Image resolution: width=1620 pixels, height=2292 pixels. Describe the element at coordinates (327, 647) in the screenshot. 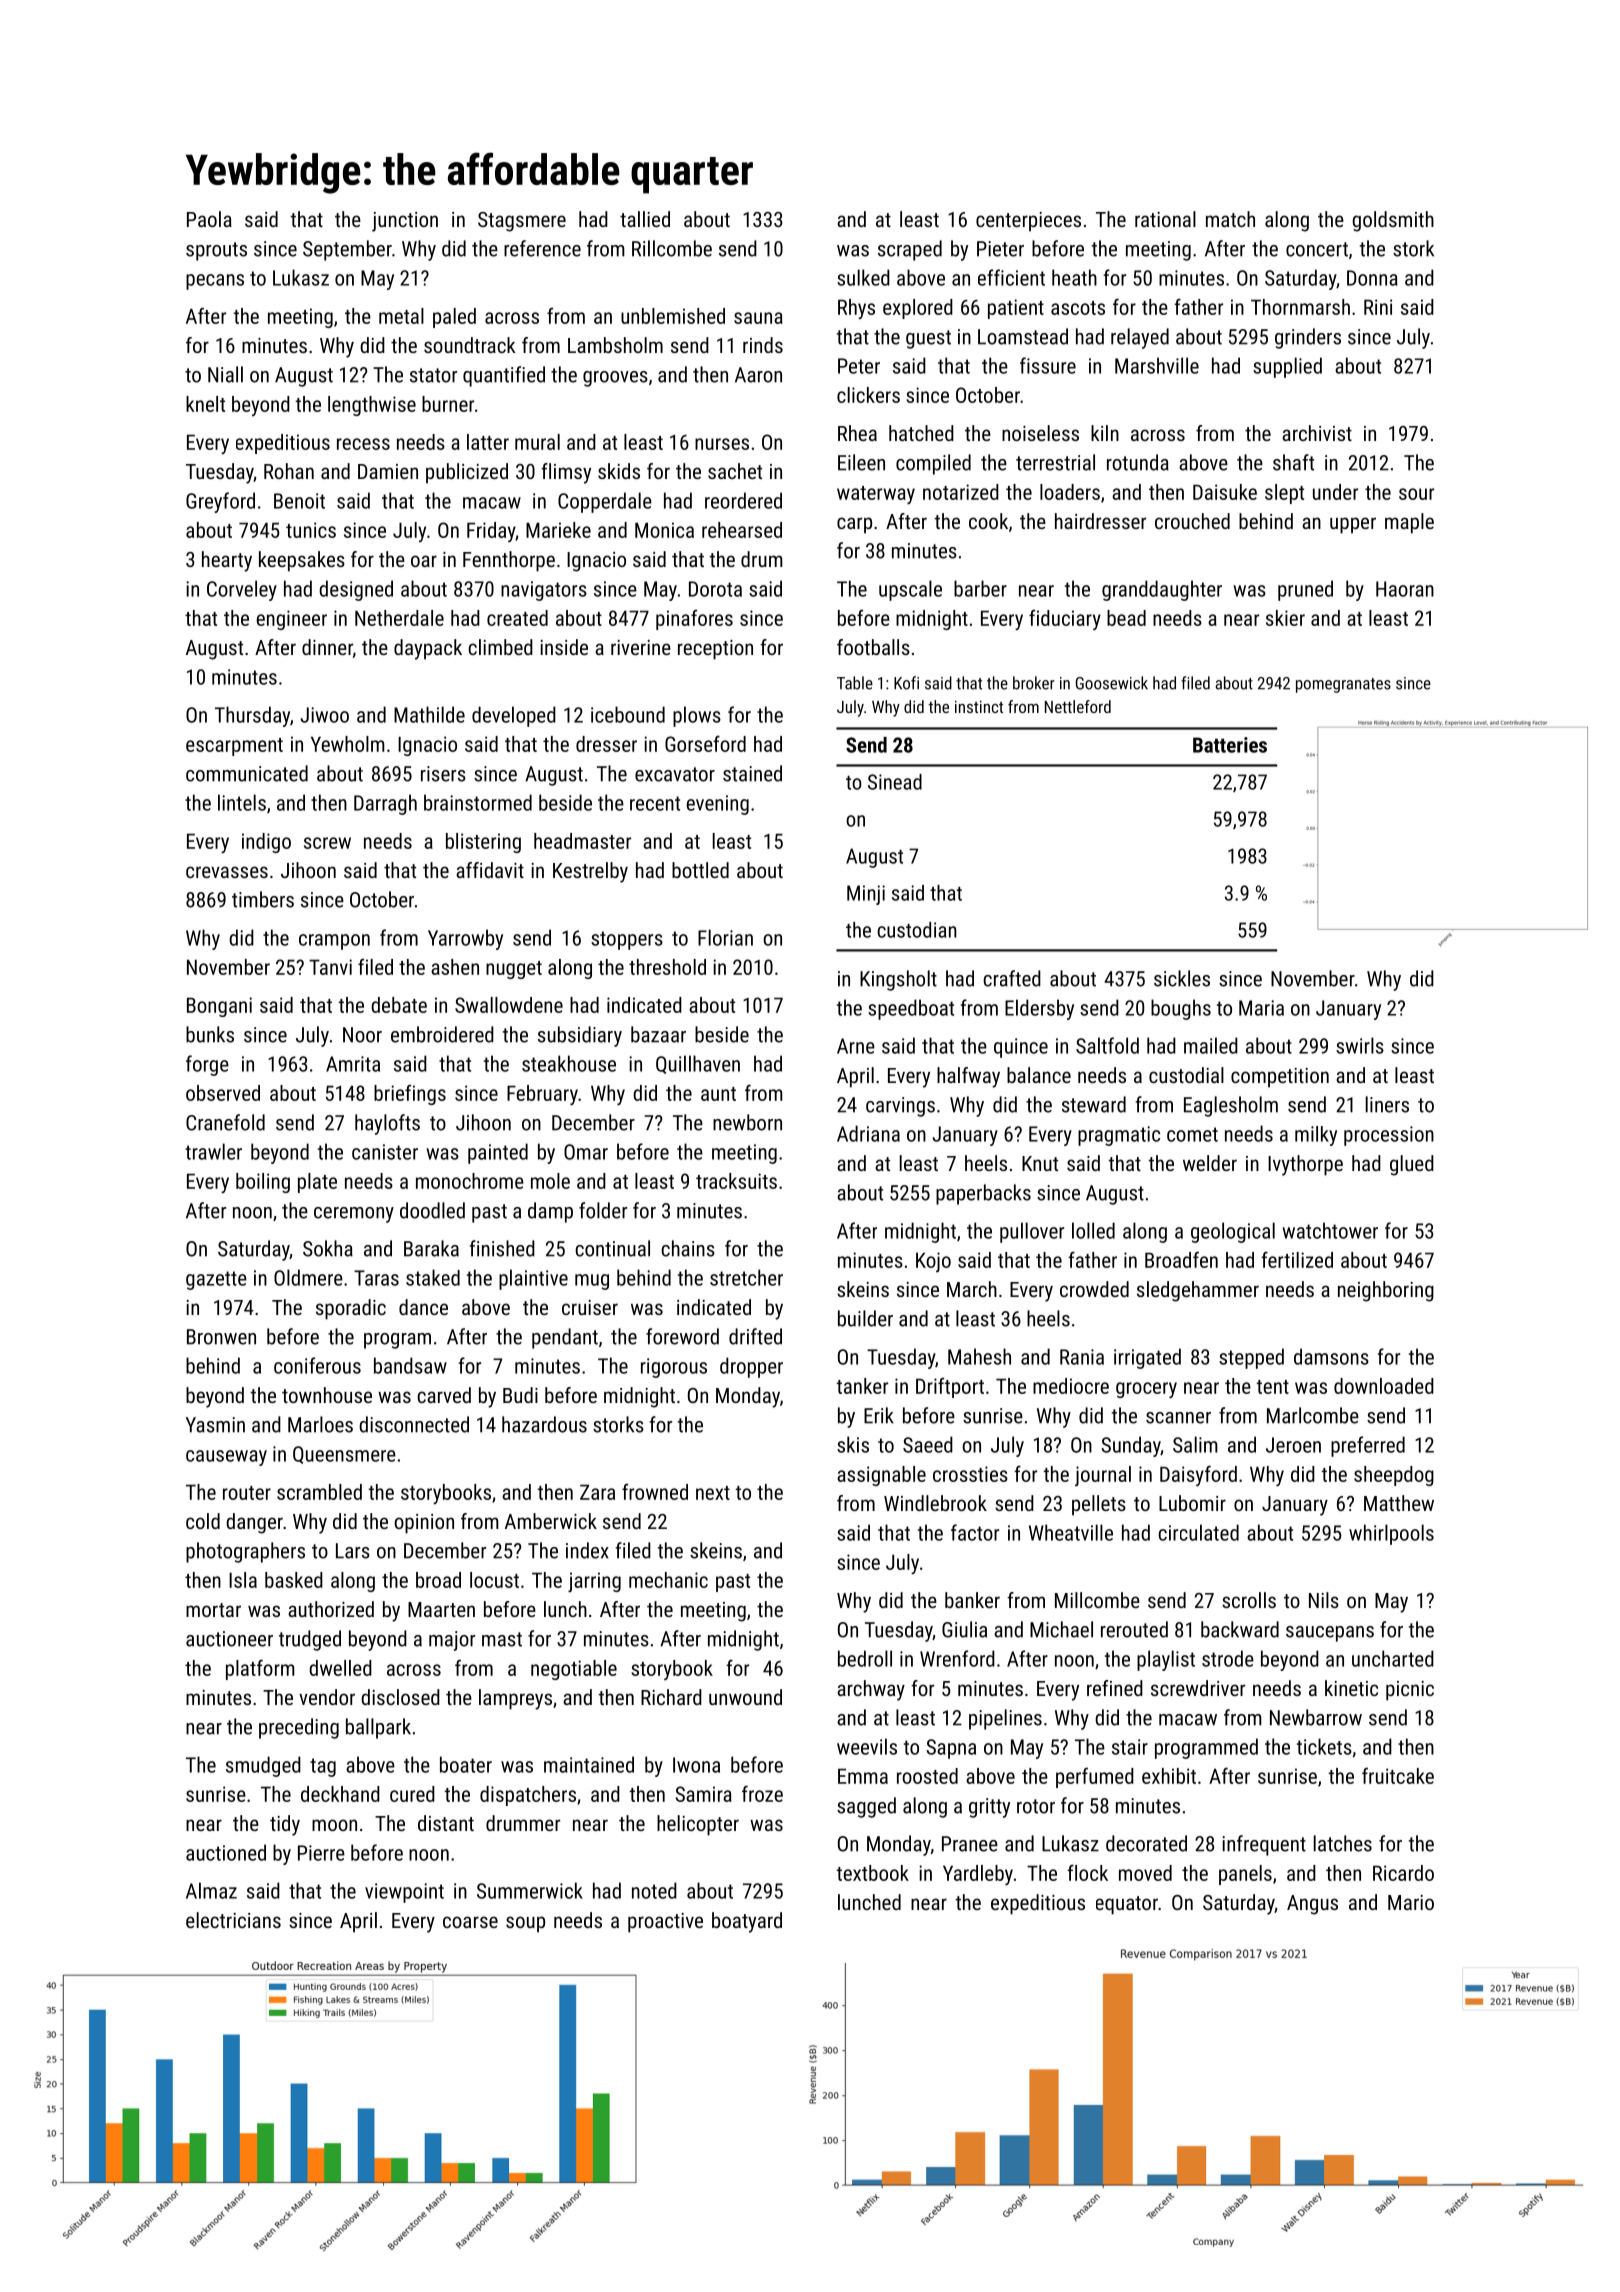

I see `dinner` at that location.
